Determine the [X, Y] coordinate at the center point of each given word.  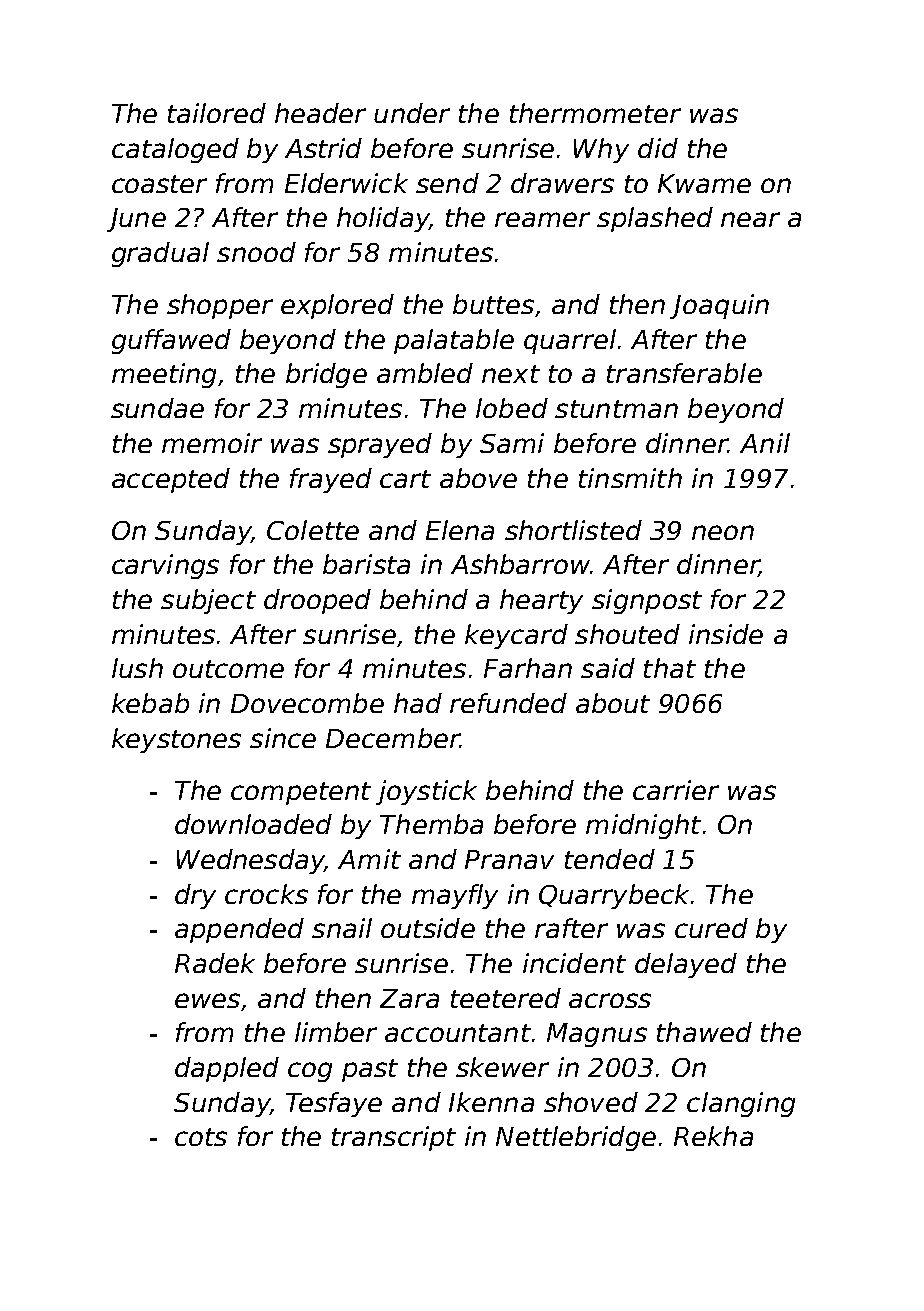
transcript [394, 1138]
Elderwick [346, 183]
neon [723, 532]
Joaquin [719, 306]
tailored [217, 113]
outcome [228, 669]
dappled [227, 1069]
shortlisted [573, 530]
